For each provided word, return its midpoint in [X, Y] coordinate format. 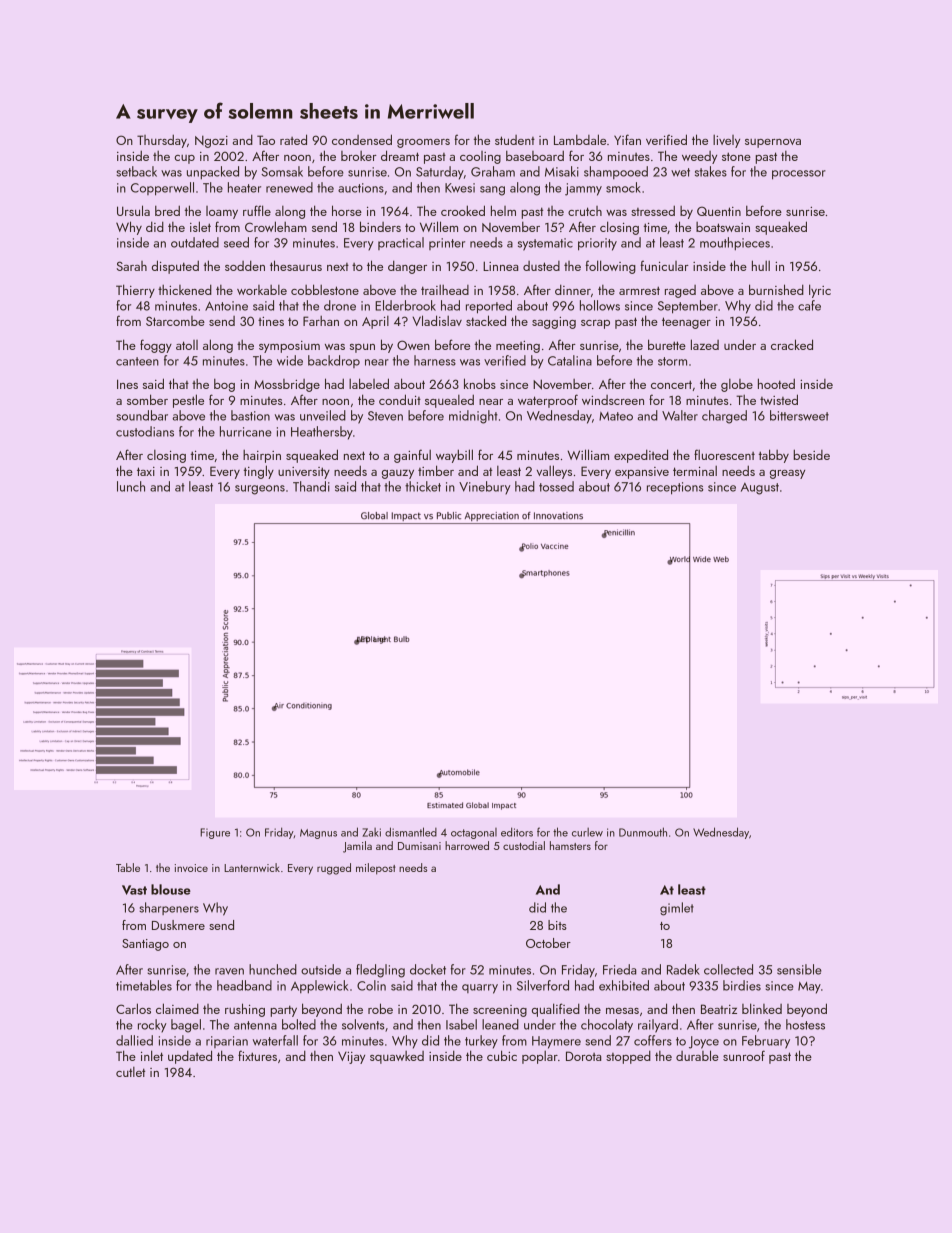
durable [697, 1055]
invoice [191, 868]
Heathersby [322, 433]
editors [517, 832]
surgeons [260, 490]
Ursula [133, 210]
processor [799, 175]
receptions [675, 488]
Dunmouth [643, 832]
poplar [540, 1057]
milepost [376, 869]
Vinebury [485, 488]
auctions [361, 188]
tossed [556, 486]
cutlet [130, 1072]
